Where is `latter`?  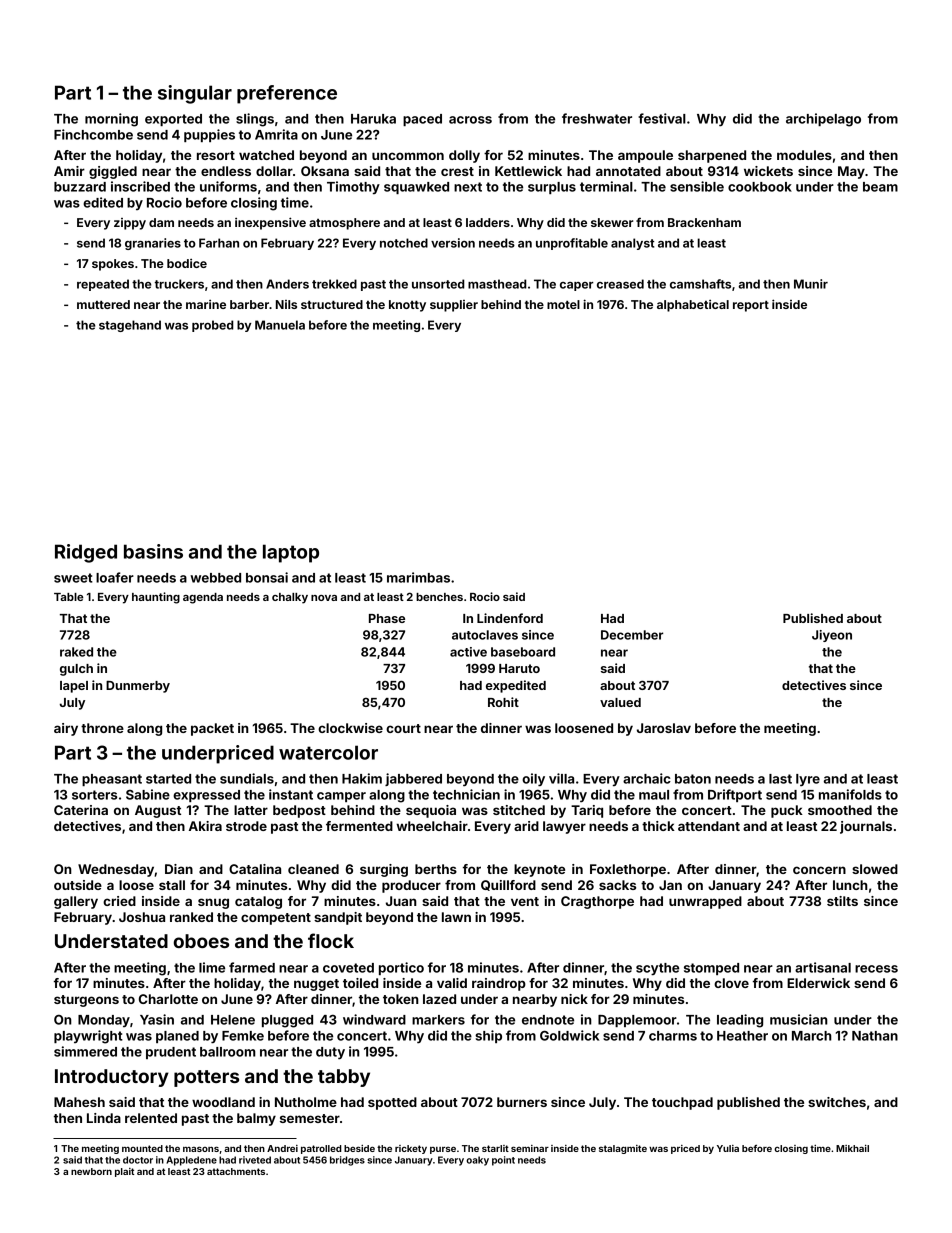
latter is located at coordinates (251, 810).
